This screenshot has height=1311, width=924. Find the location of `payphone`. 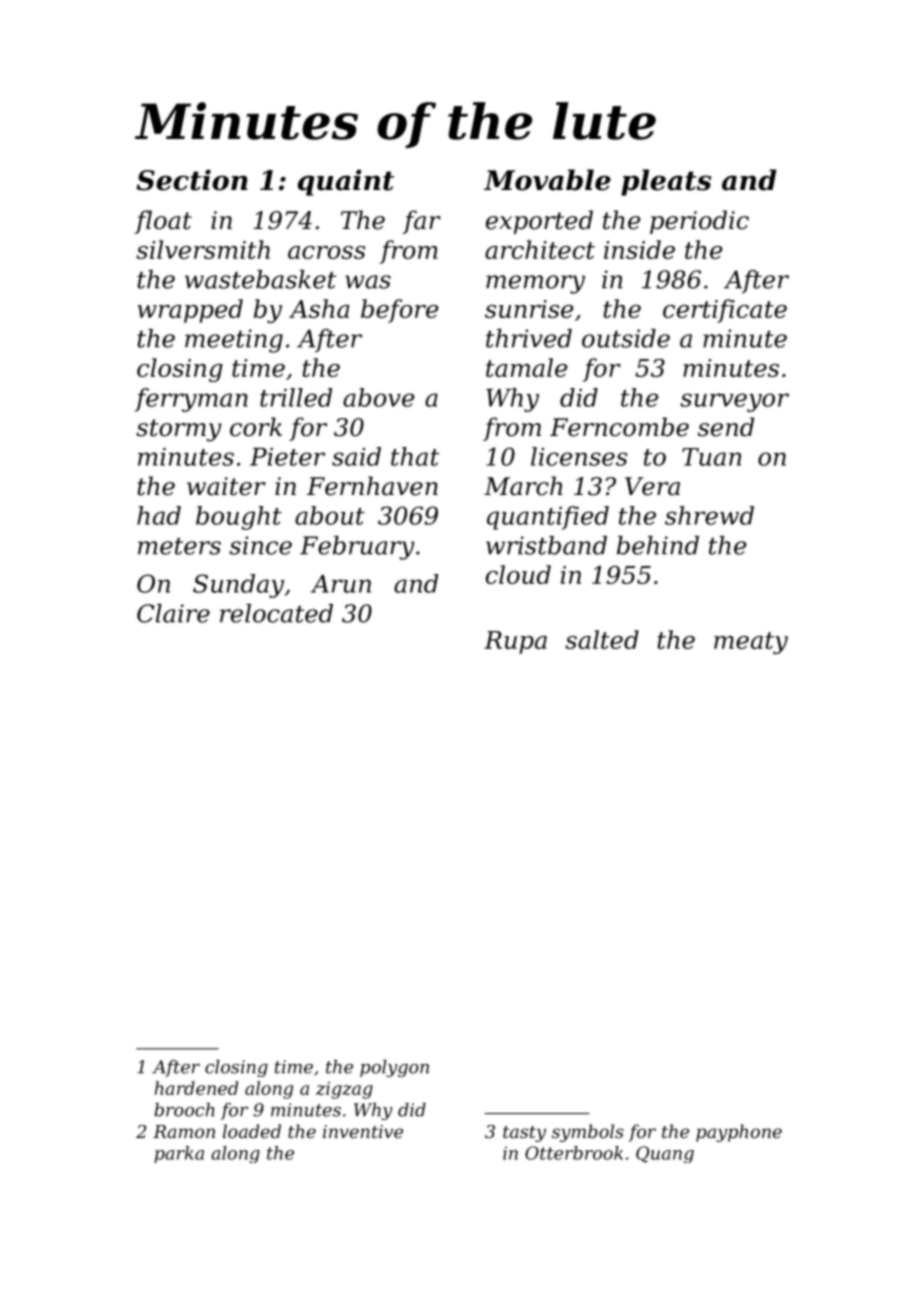

payphone is located at coordinates (739, 1133).
